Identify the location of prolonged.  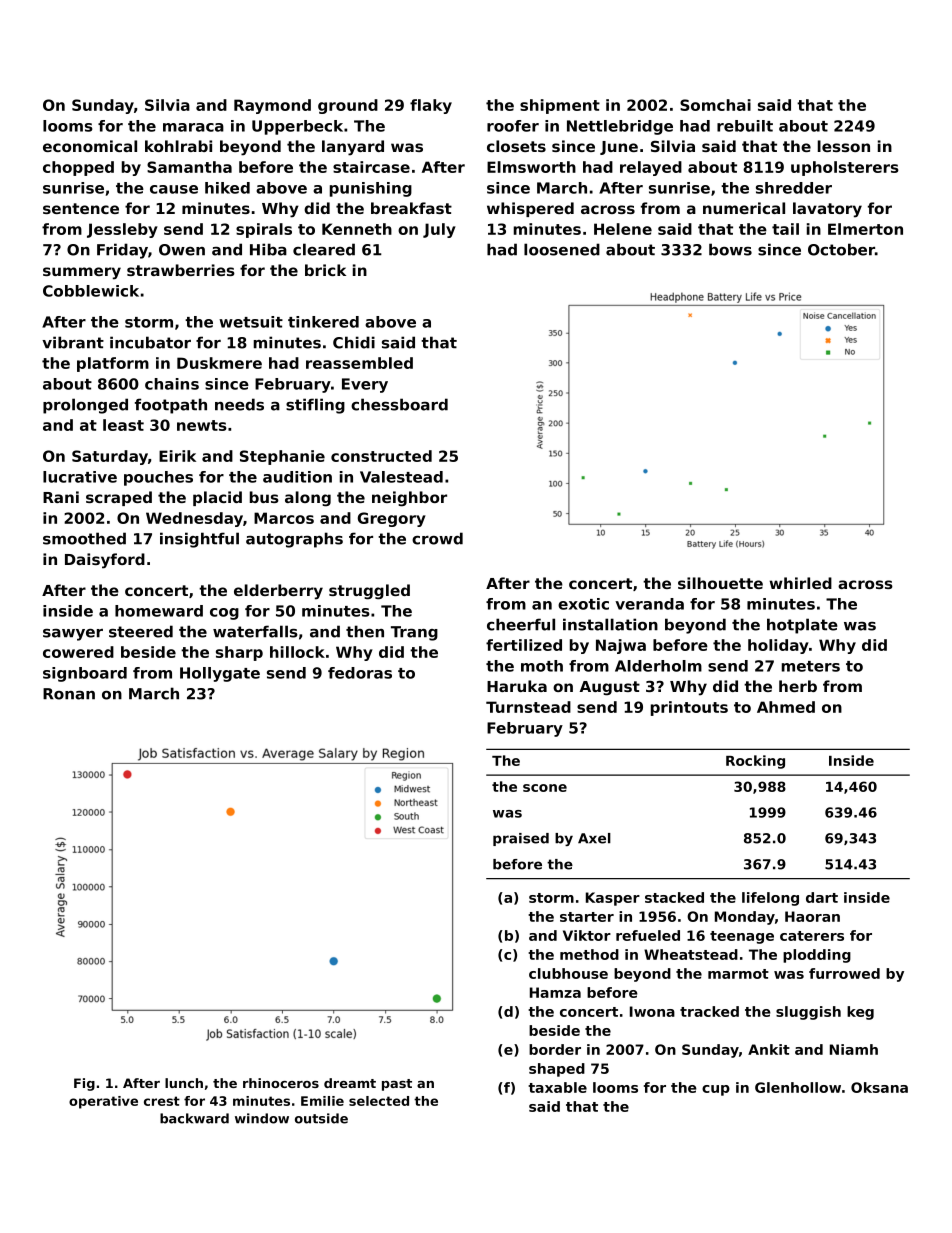
(85, 406).
